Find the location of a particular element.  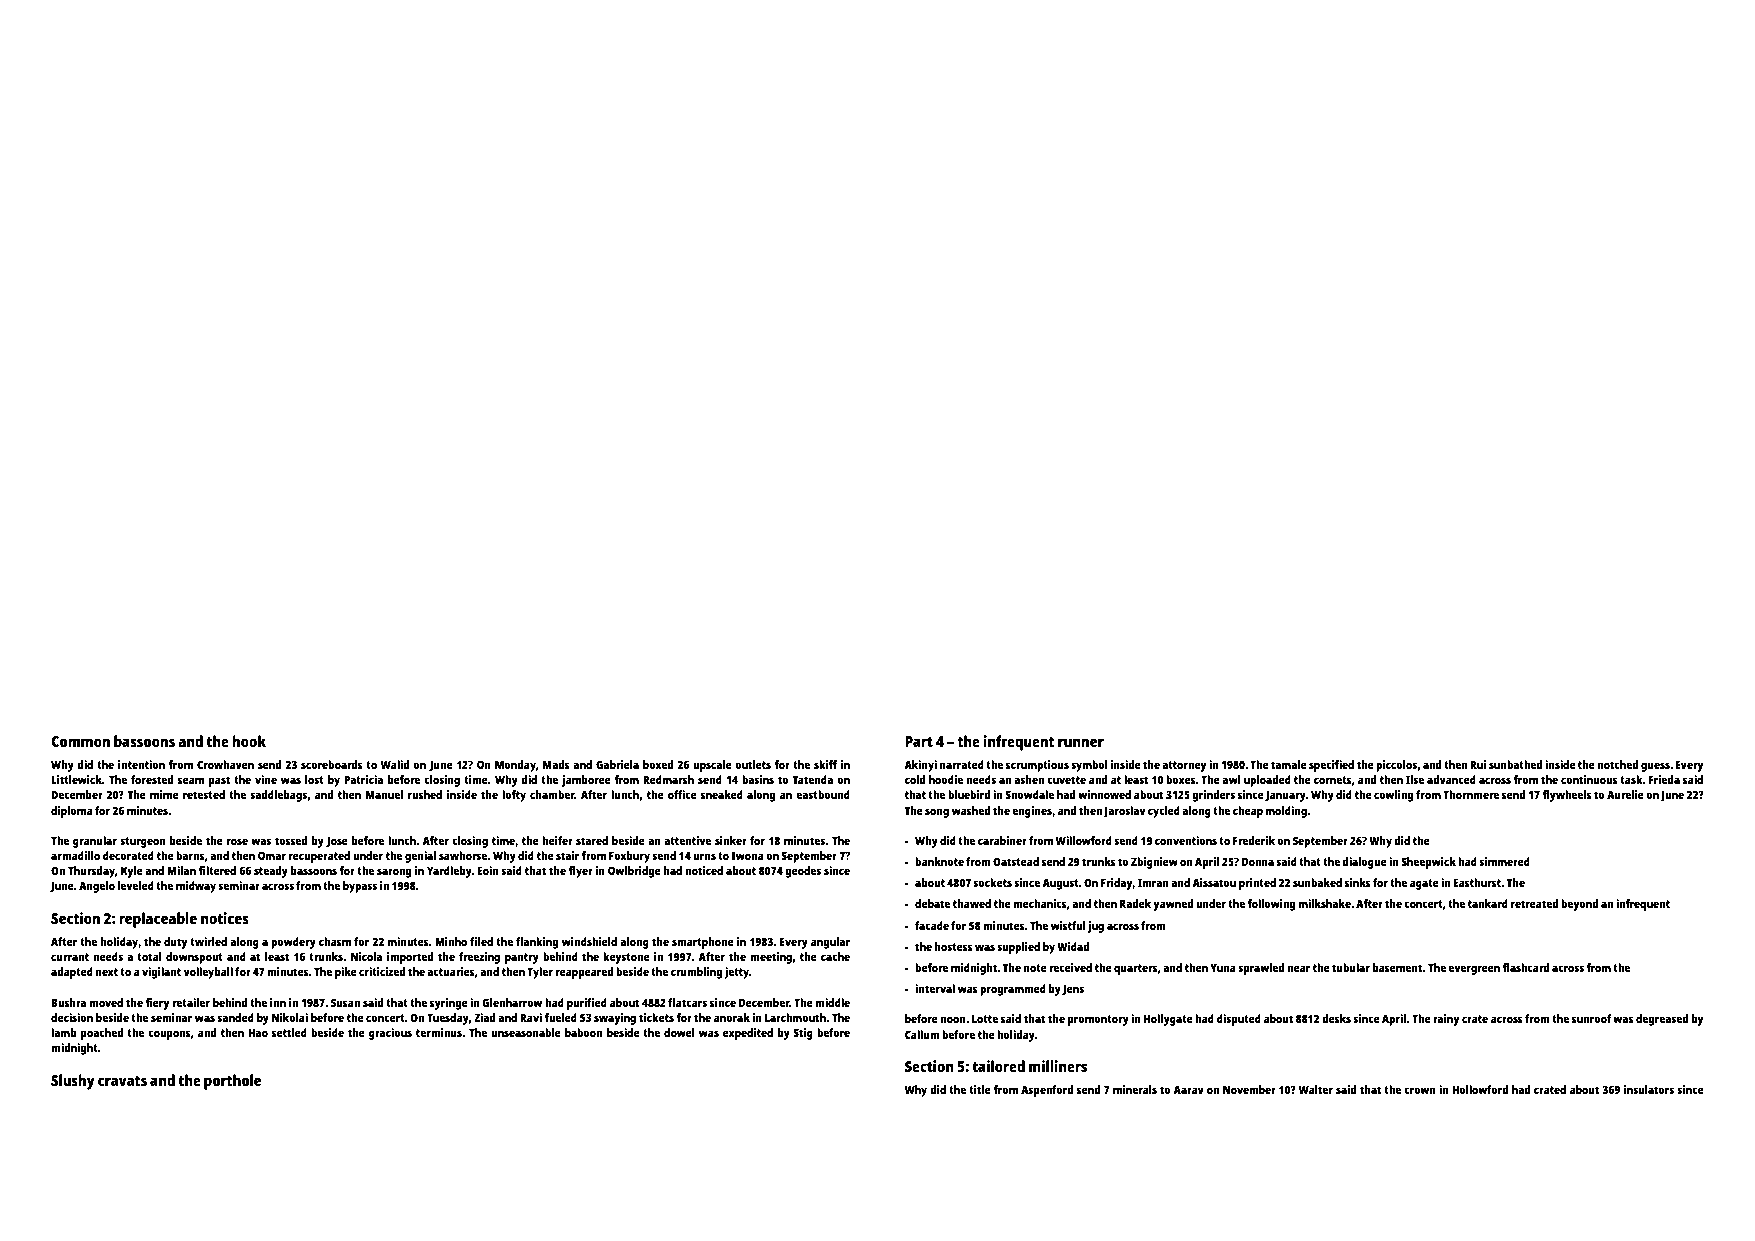

beyond is located at coordinates (1579, 905).
